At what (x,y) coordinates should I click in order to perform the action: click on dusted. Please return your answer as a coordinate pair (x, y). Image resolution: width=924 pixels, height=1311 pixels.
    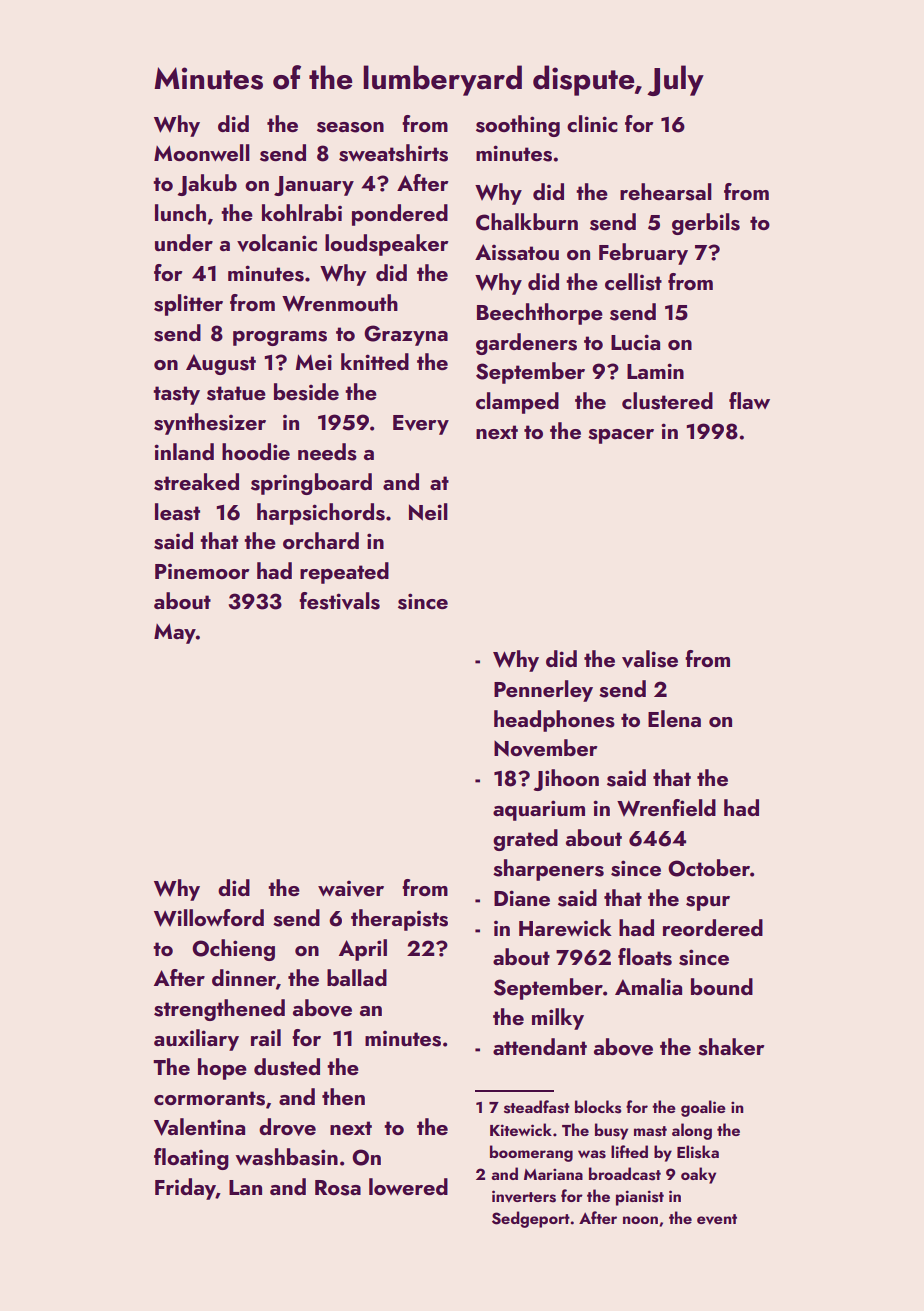
    Looking at the image, I should click on (287, 1067).
